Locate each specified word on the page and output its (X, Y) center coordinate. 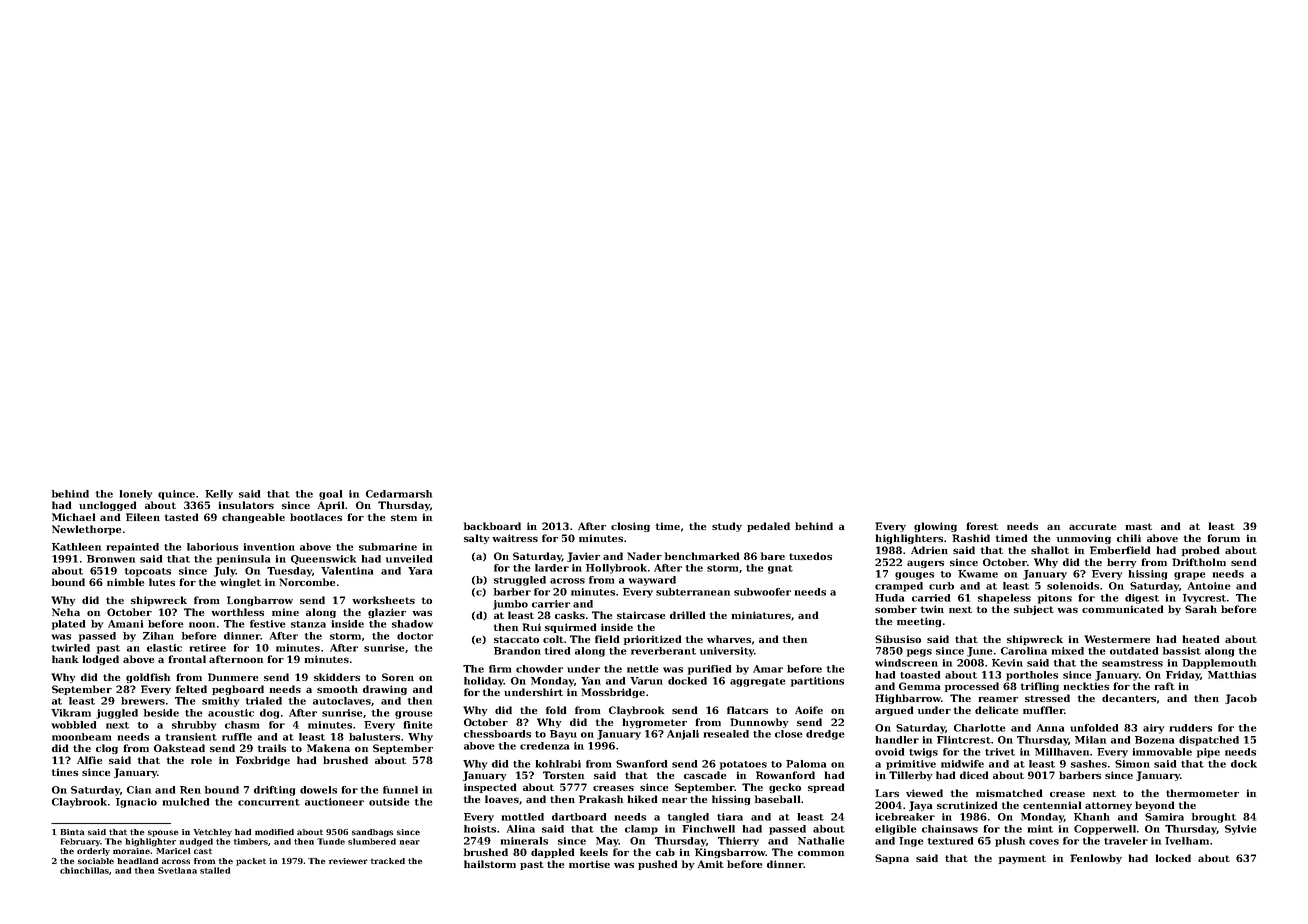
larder (552, 568)
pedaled (768, 527)
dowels (318, 790)
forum (1223, 538)
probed (1201, 551)
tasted (182, 517)
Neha (66, 612)
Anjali (683, 735)
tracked (388, 861)
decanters (1129, 698)
